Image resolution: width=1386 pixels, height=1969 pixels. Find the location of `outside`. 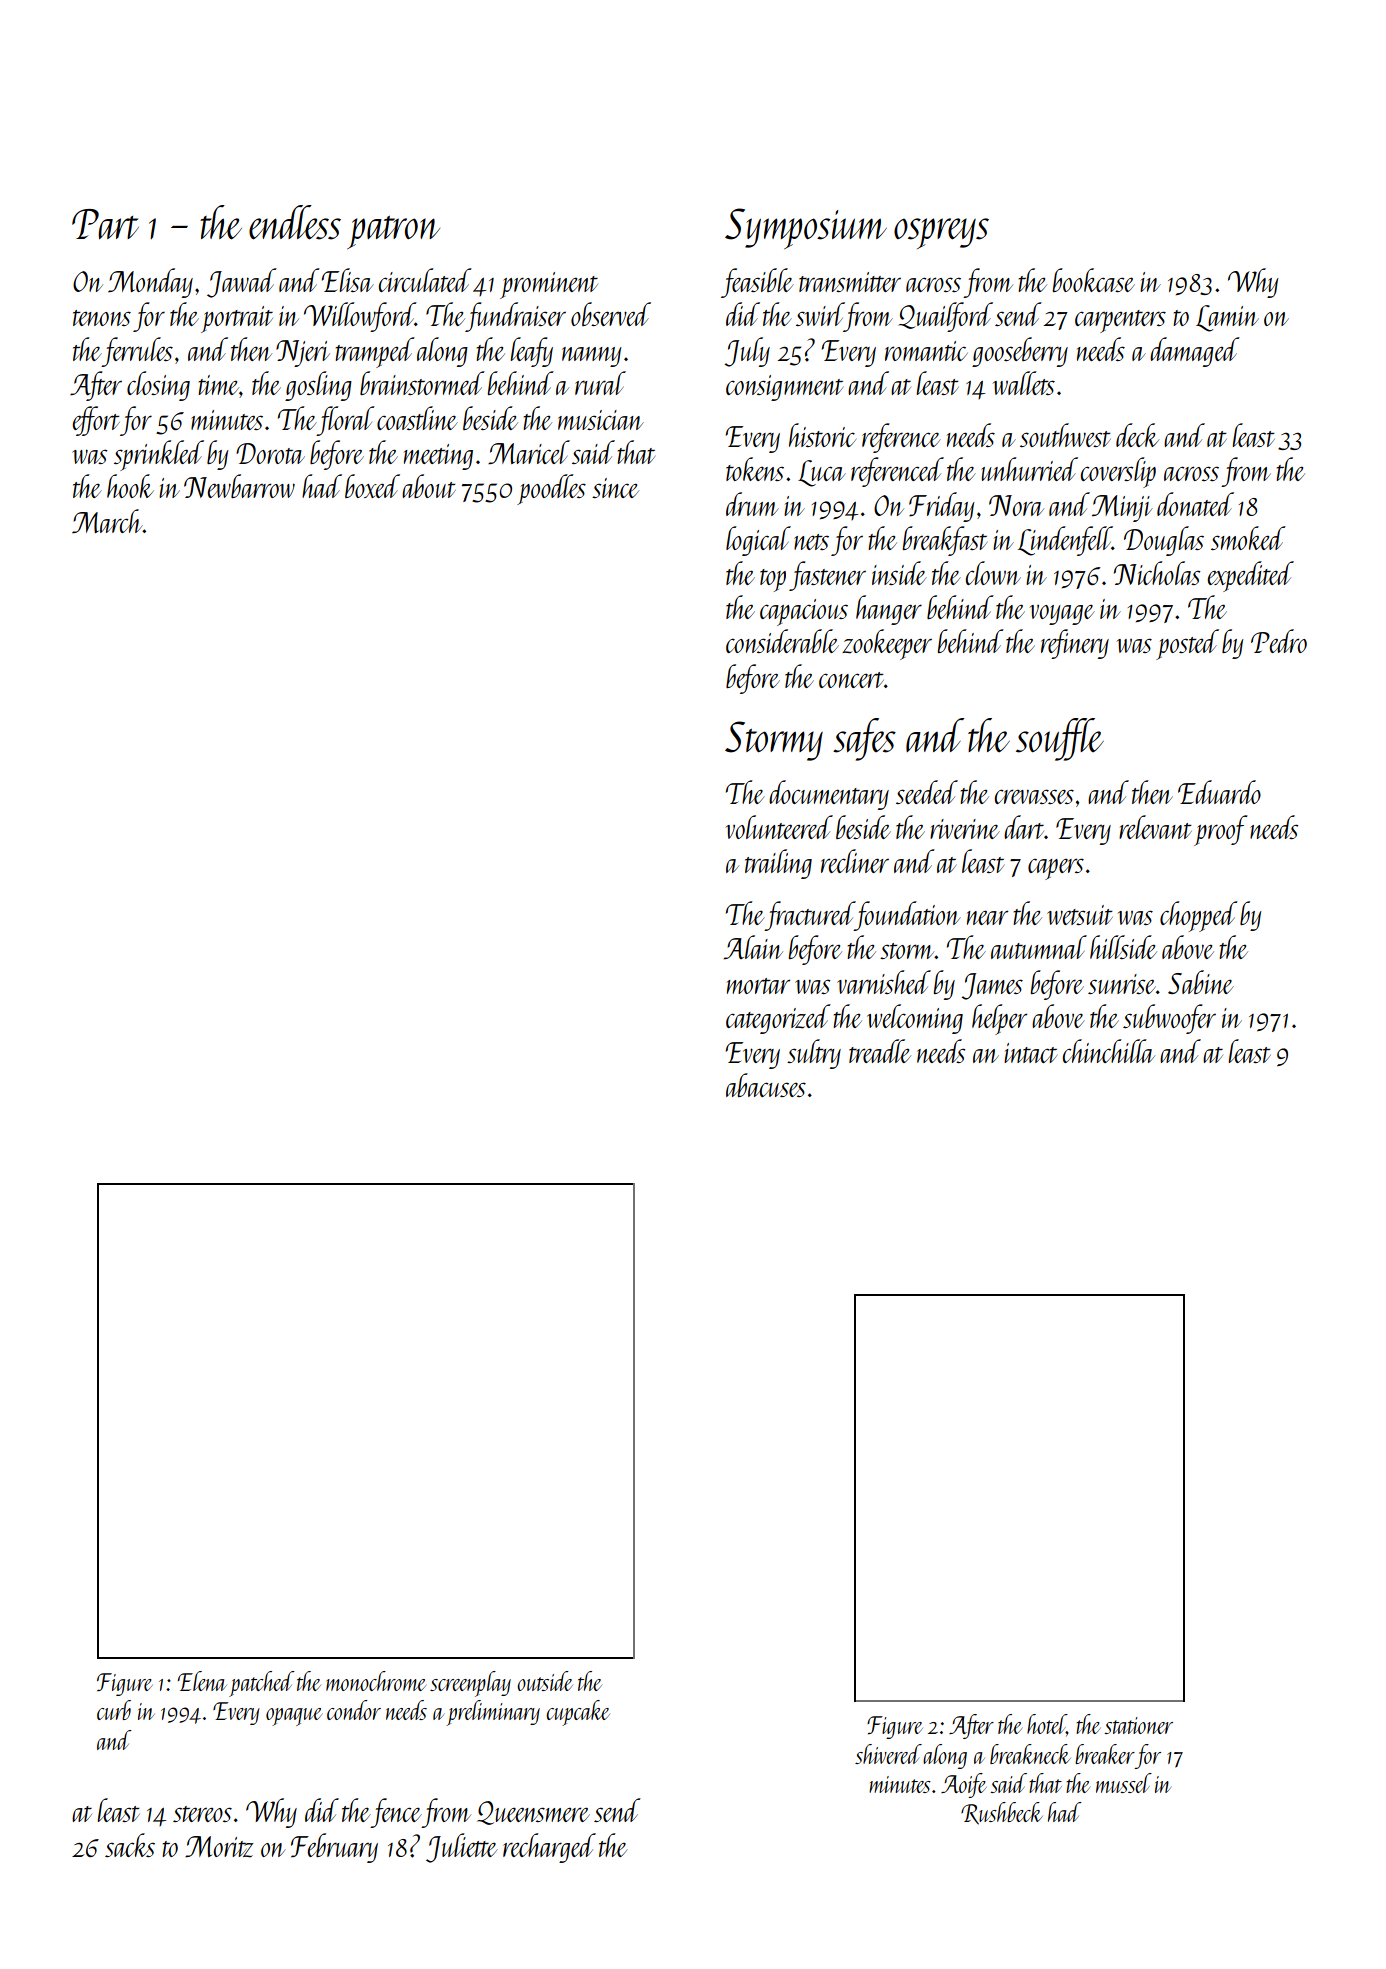

outside is located at coordinates (545, 1681).
